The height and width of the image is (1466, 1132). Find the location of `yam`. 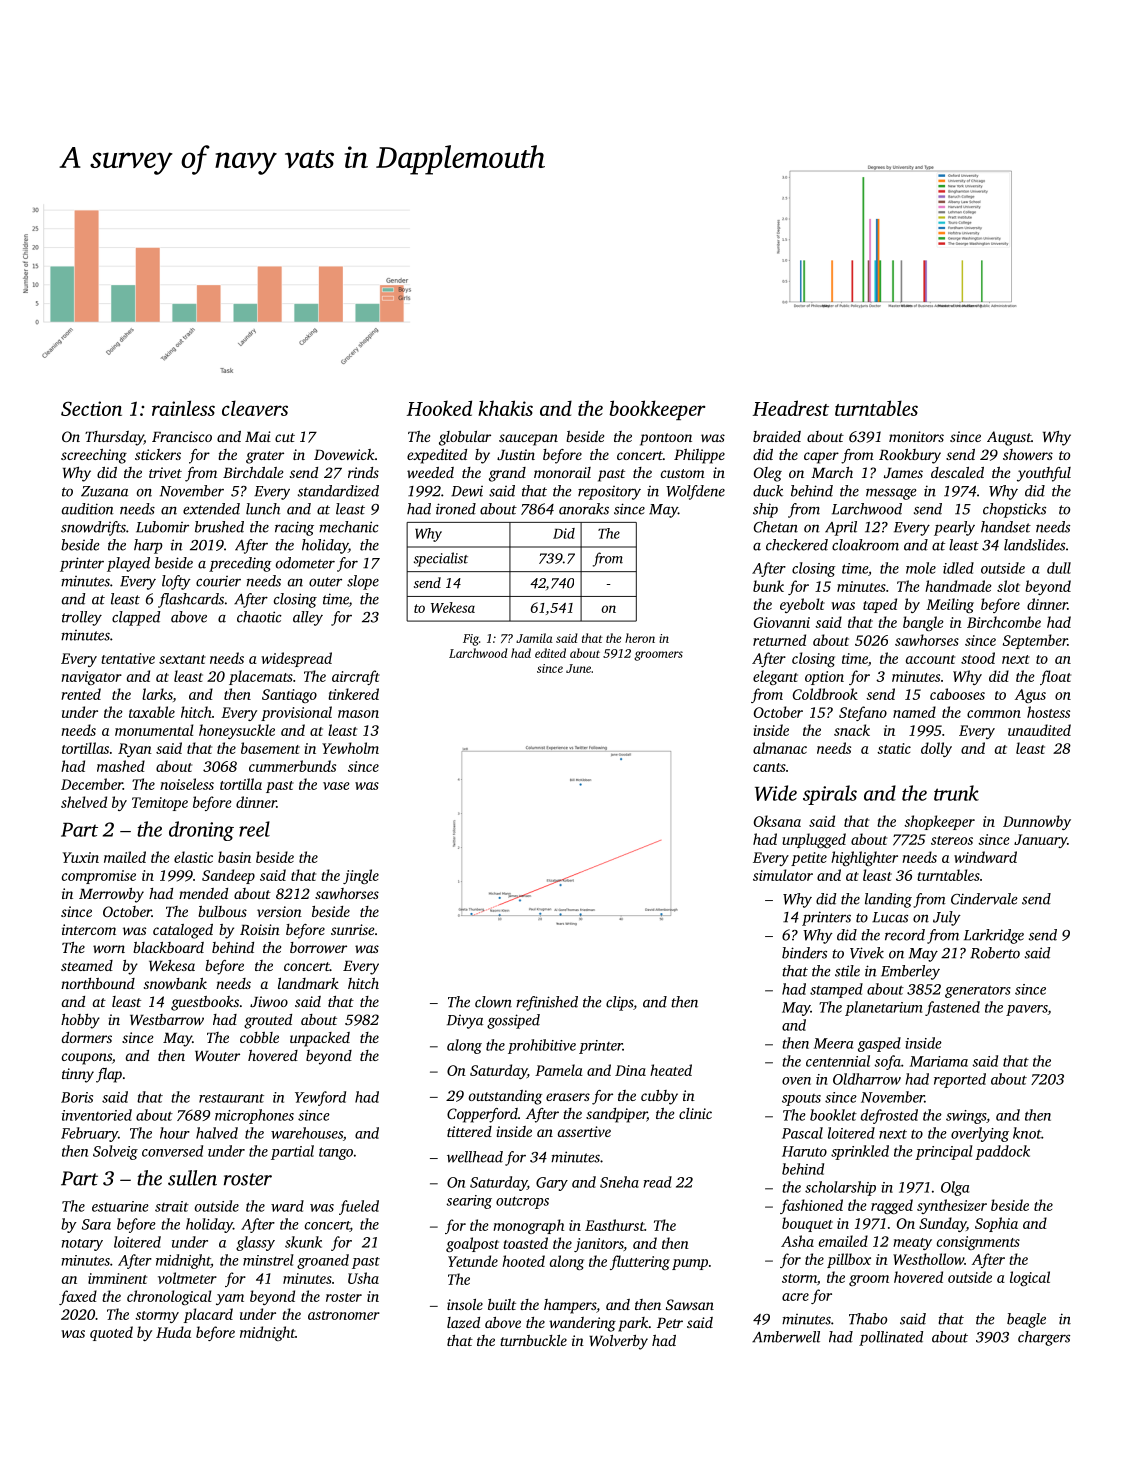

yam is located at coordinates (230, 1299).
